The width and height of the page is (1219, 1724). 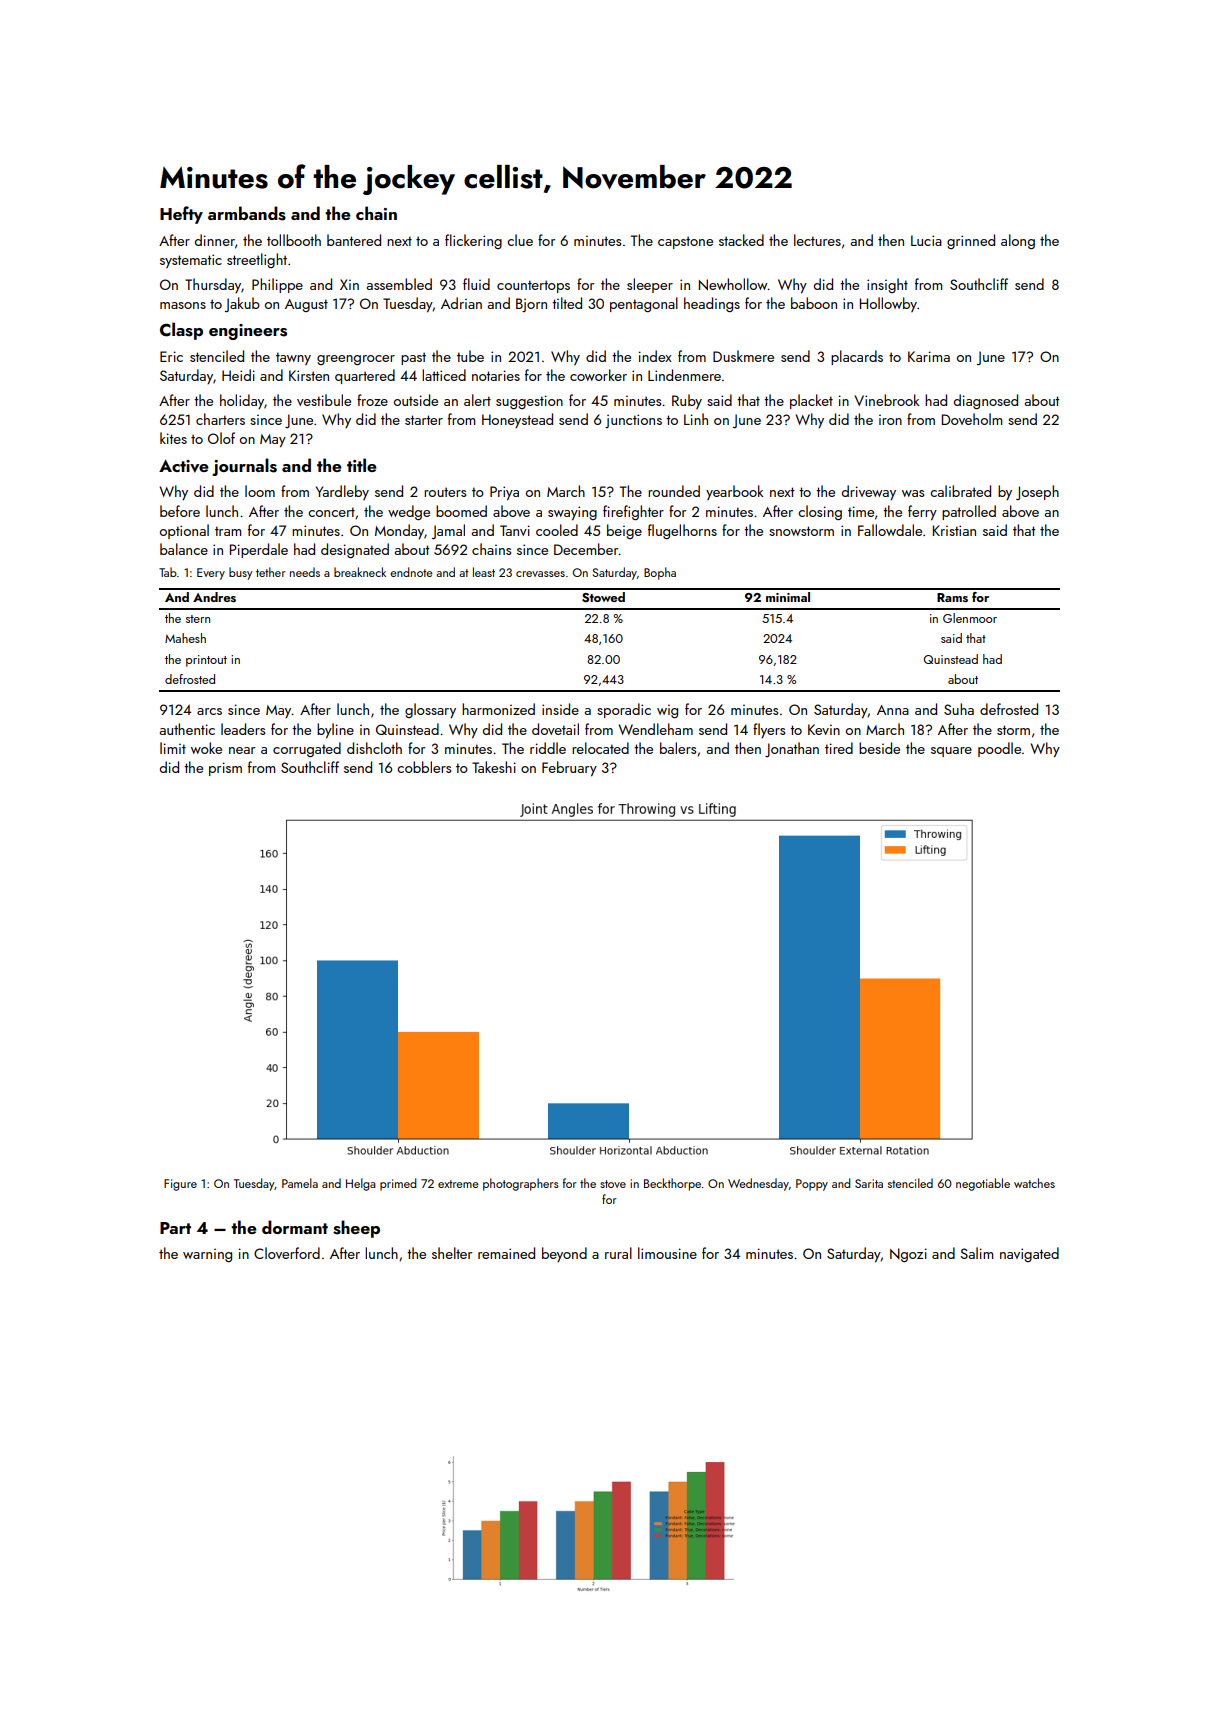 I want to click on breakneck, so click(x=360, y=572).
